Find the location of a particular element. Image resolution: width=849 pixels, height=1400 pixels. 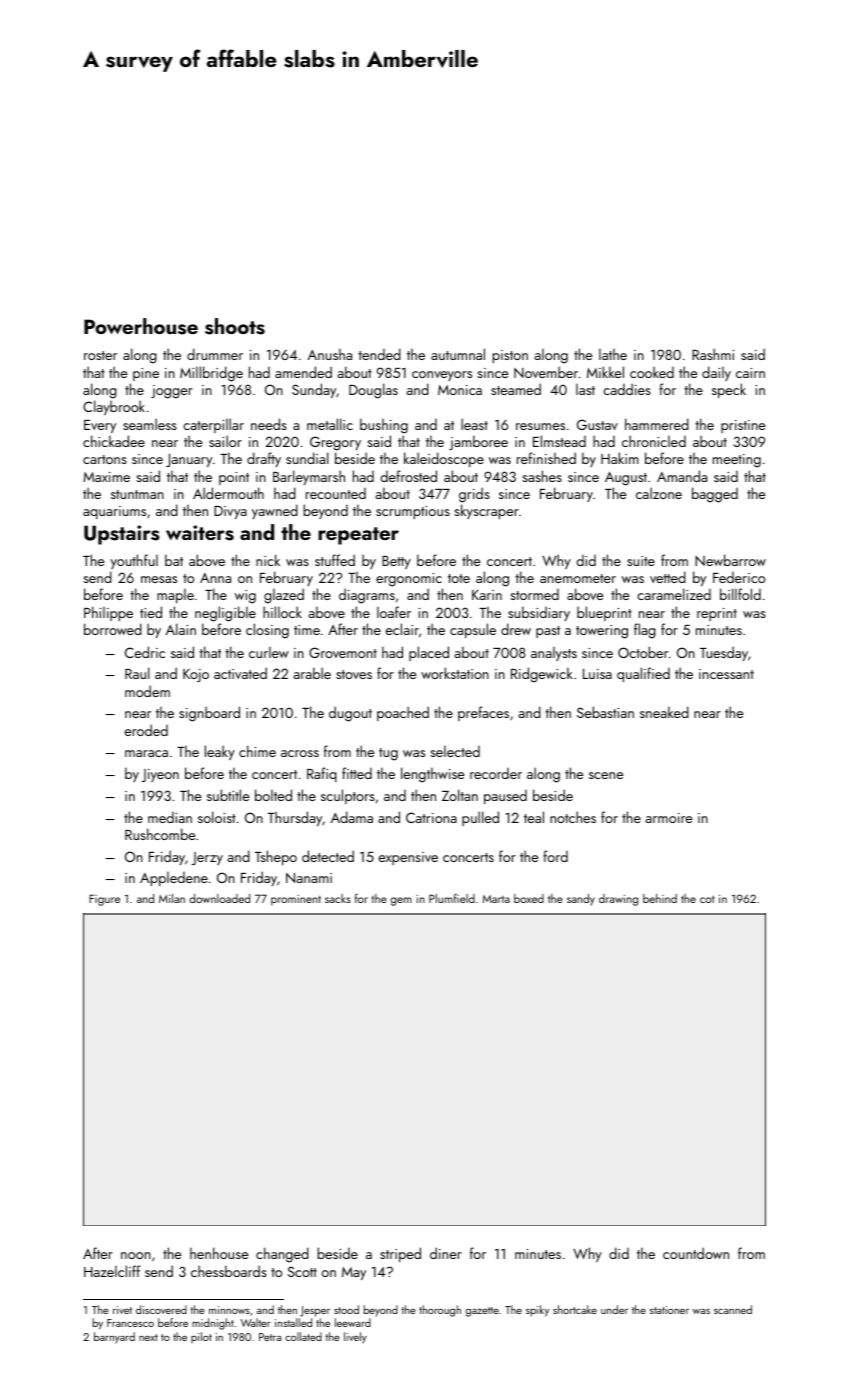

Figure is located at coordinates (104, 900).
